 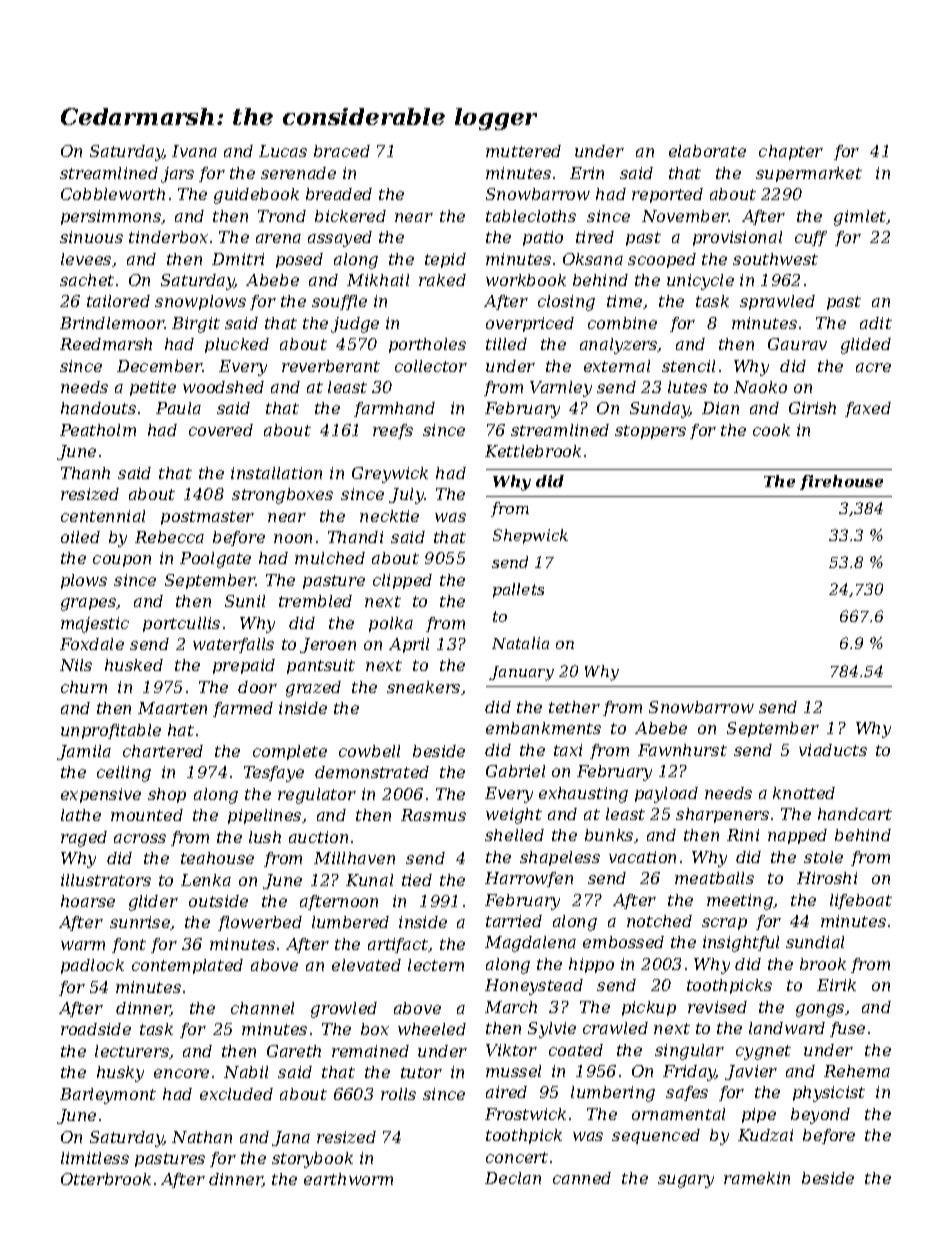 I want to click on postmaster, so click(x=207, y=518).
